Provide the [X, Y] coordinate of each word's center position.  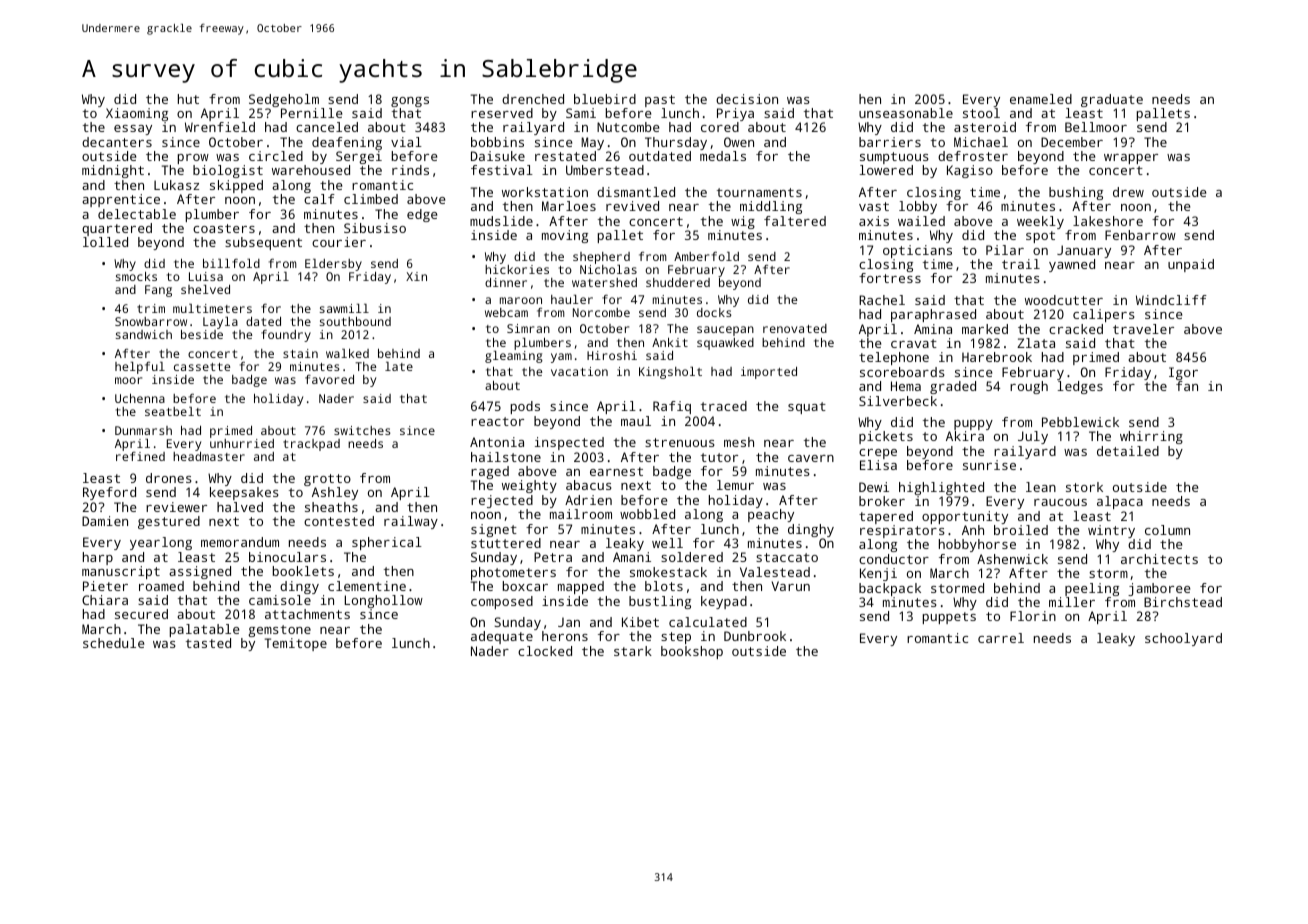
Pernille [311, 113]
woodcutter [1064, 300]
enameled [1041, 99]
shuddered [678, 282]
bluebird [605, 99]
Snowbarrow [151, 321]
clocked [545, 651]
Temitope [296, 644]
